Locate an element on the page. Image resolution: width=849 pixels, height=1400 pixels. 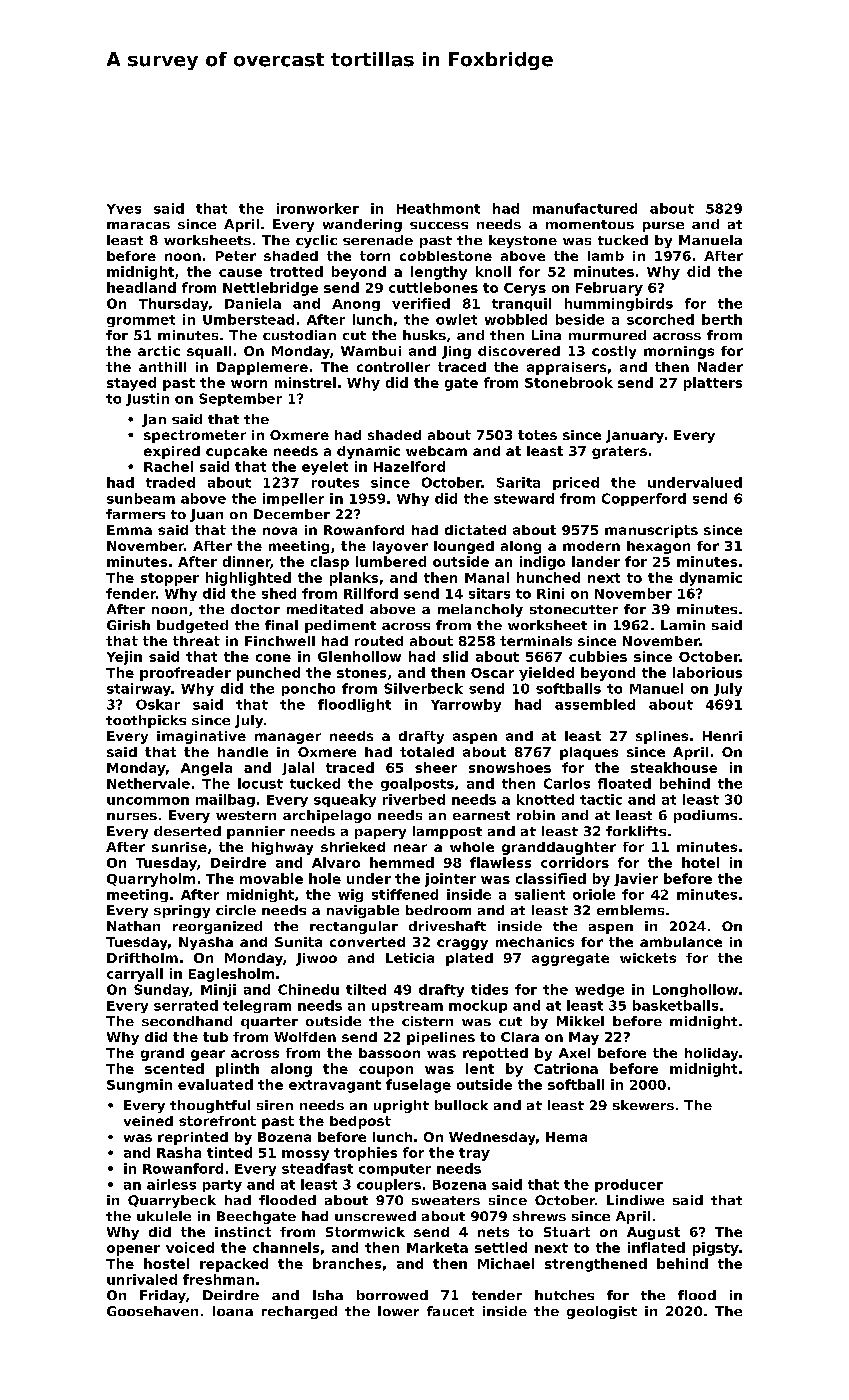
handle is located at coordinates (243, 752).
